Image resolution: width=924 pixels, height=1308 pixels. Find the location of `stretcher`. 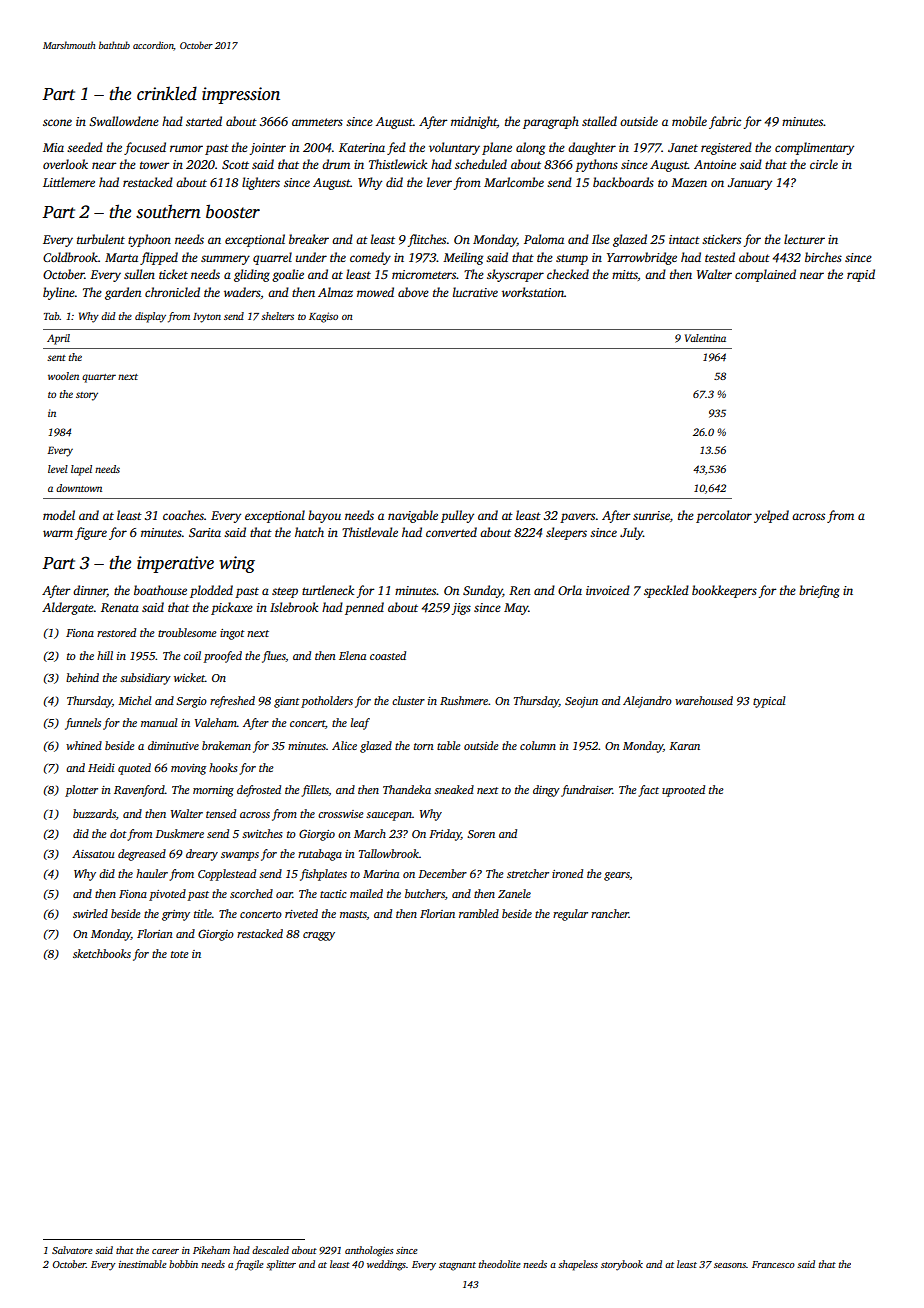

stretcher is located at coordinates (528, 873).
